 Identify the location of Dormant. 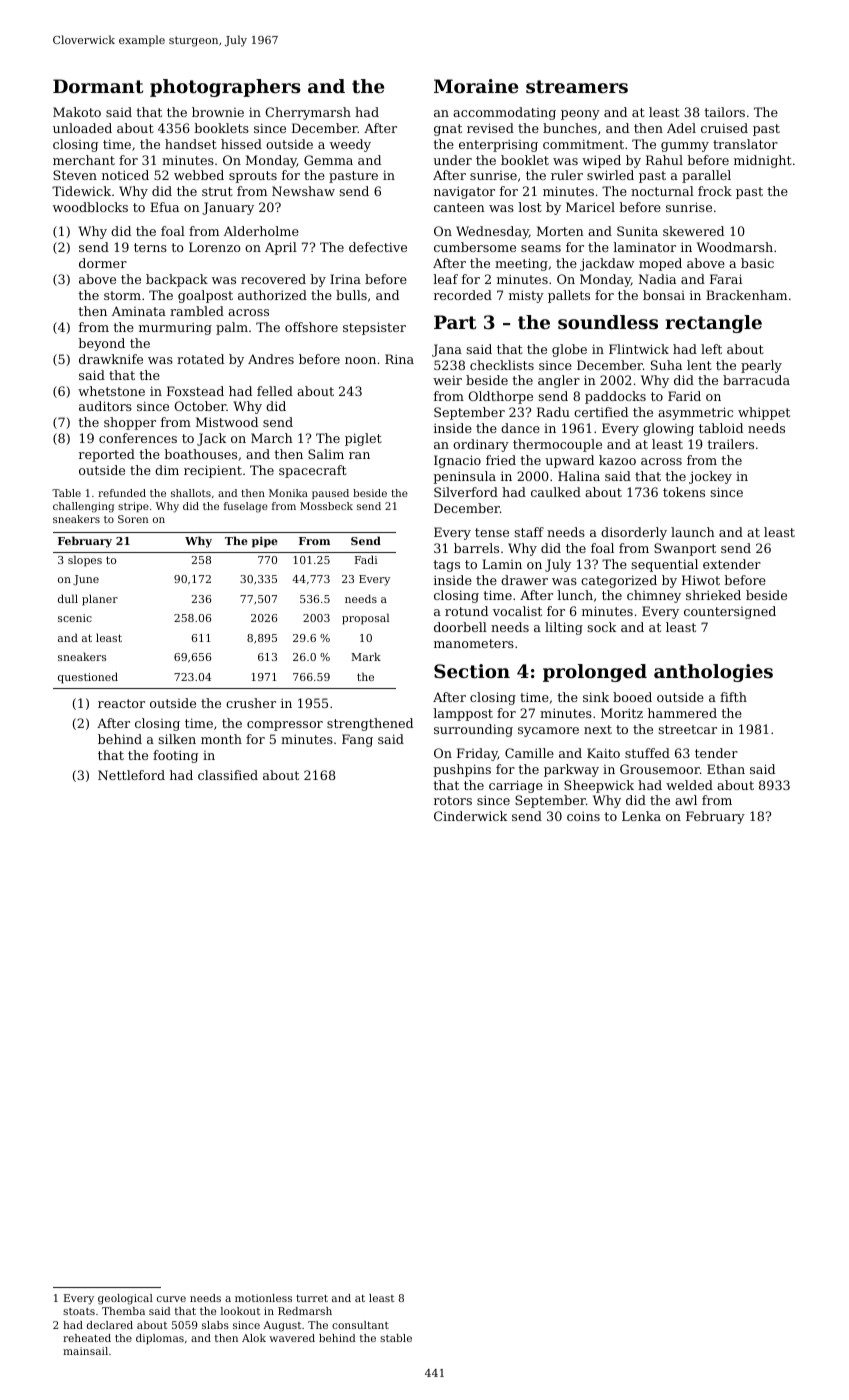
(98, 86).
